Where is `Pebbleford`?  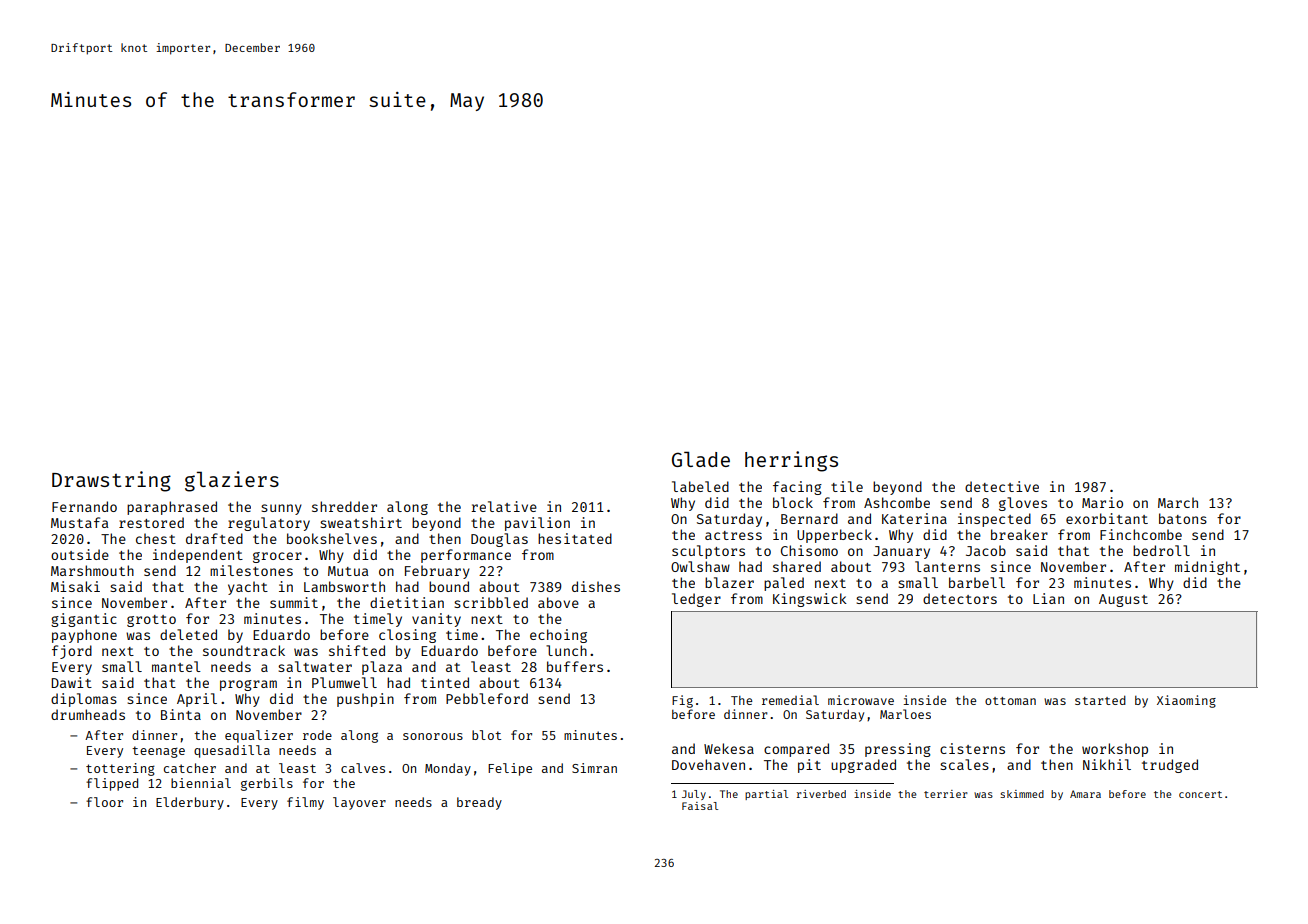
Pebbleford is located at coordinates (487, 698).
